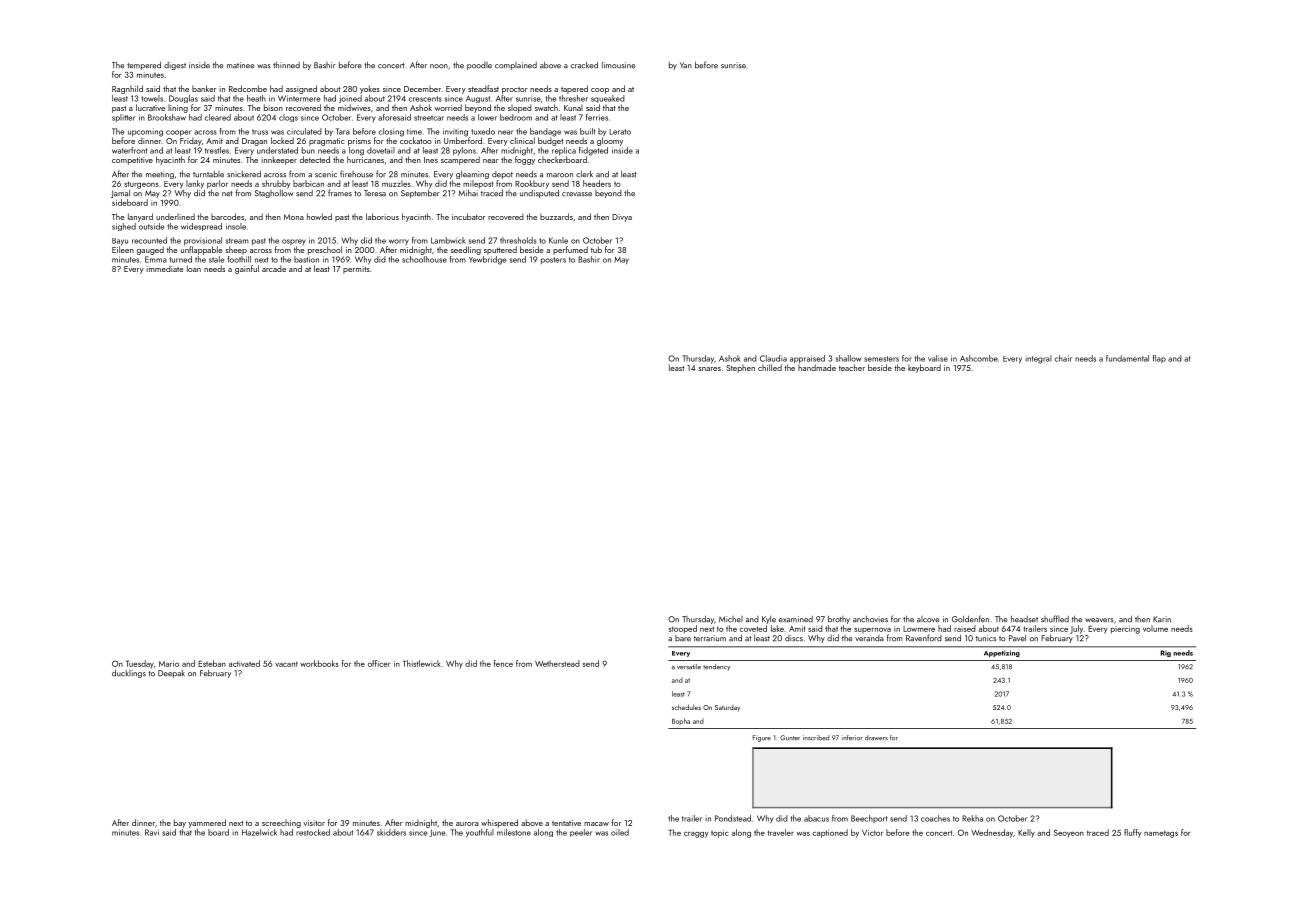  What do you see at coordinates (620, 132) in the image?
I see `Lerato` at bounding box center [620, 132].
